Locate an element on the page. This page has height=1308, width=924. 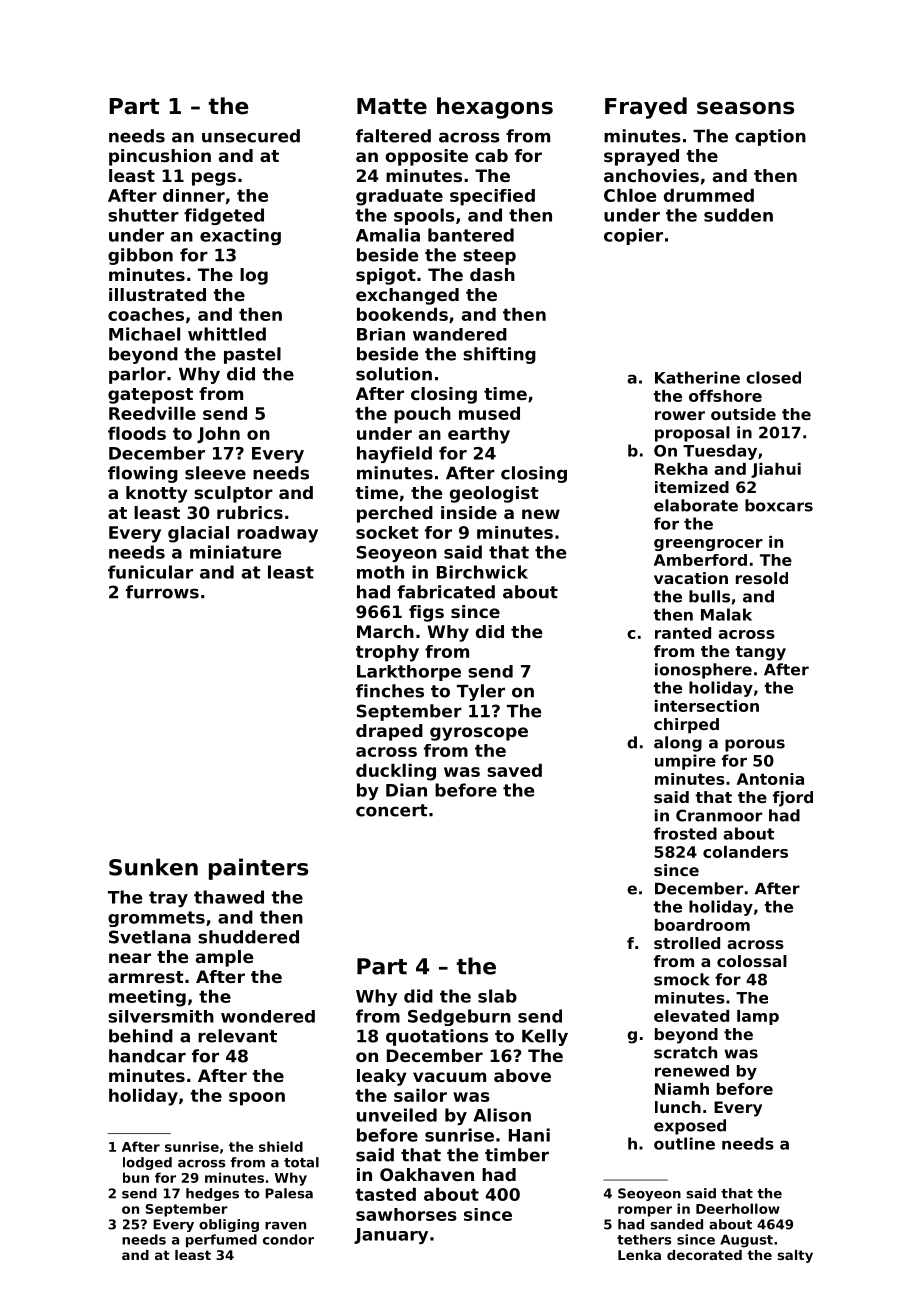
tangy is located at coordinates (760, 653).
